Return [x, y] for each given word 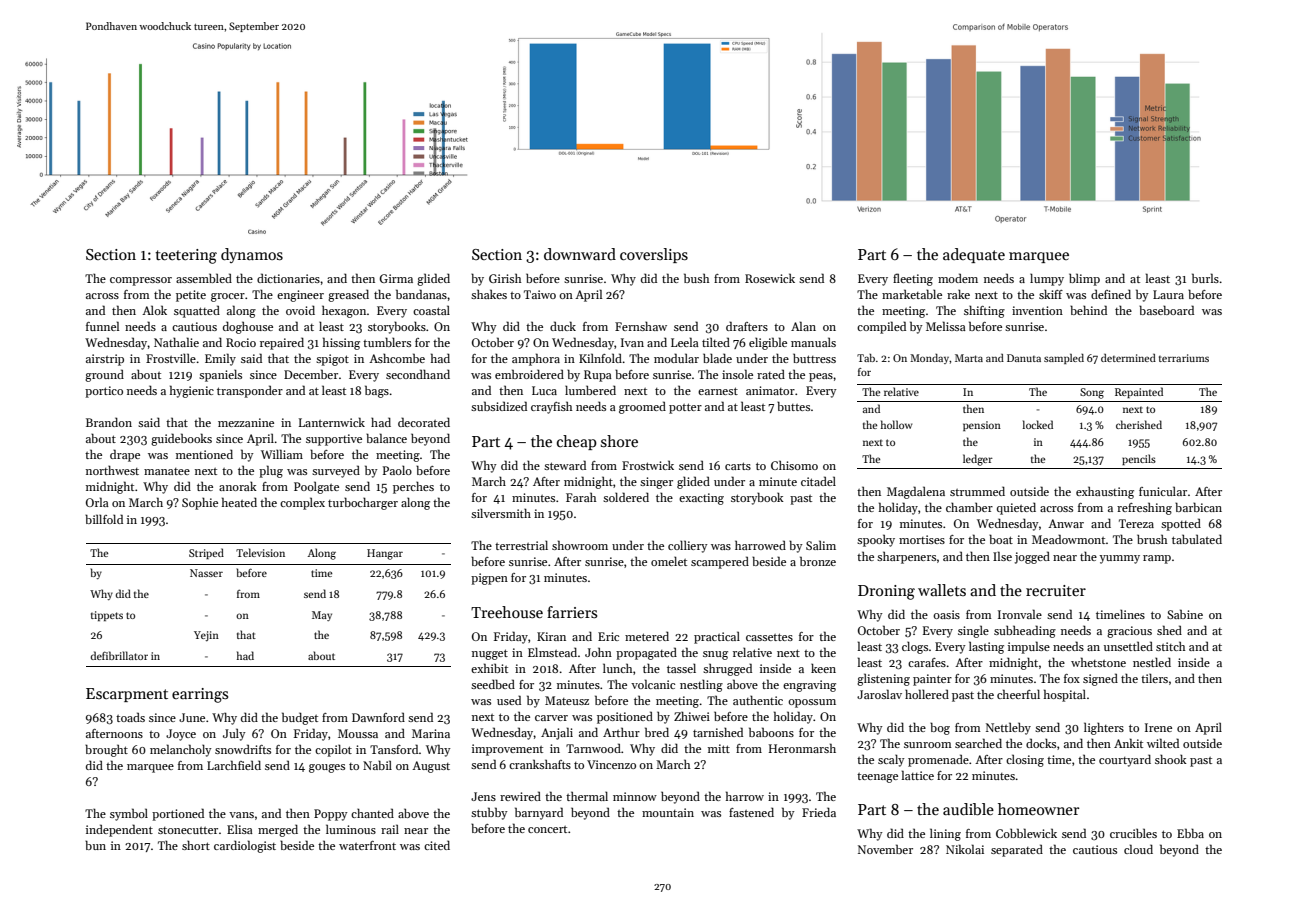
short [196, 845]
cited [437, 845]
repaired [282, 343]
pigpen [489, 579]
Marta [969, 358]
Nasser [206, 573]
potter [685, 408]
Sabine [1185, 614]
